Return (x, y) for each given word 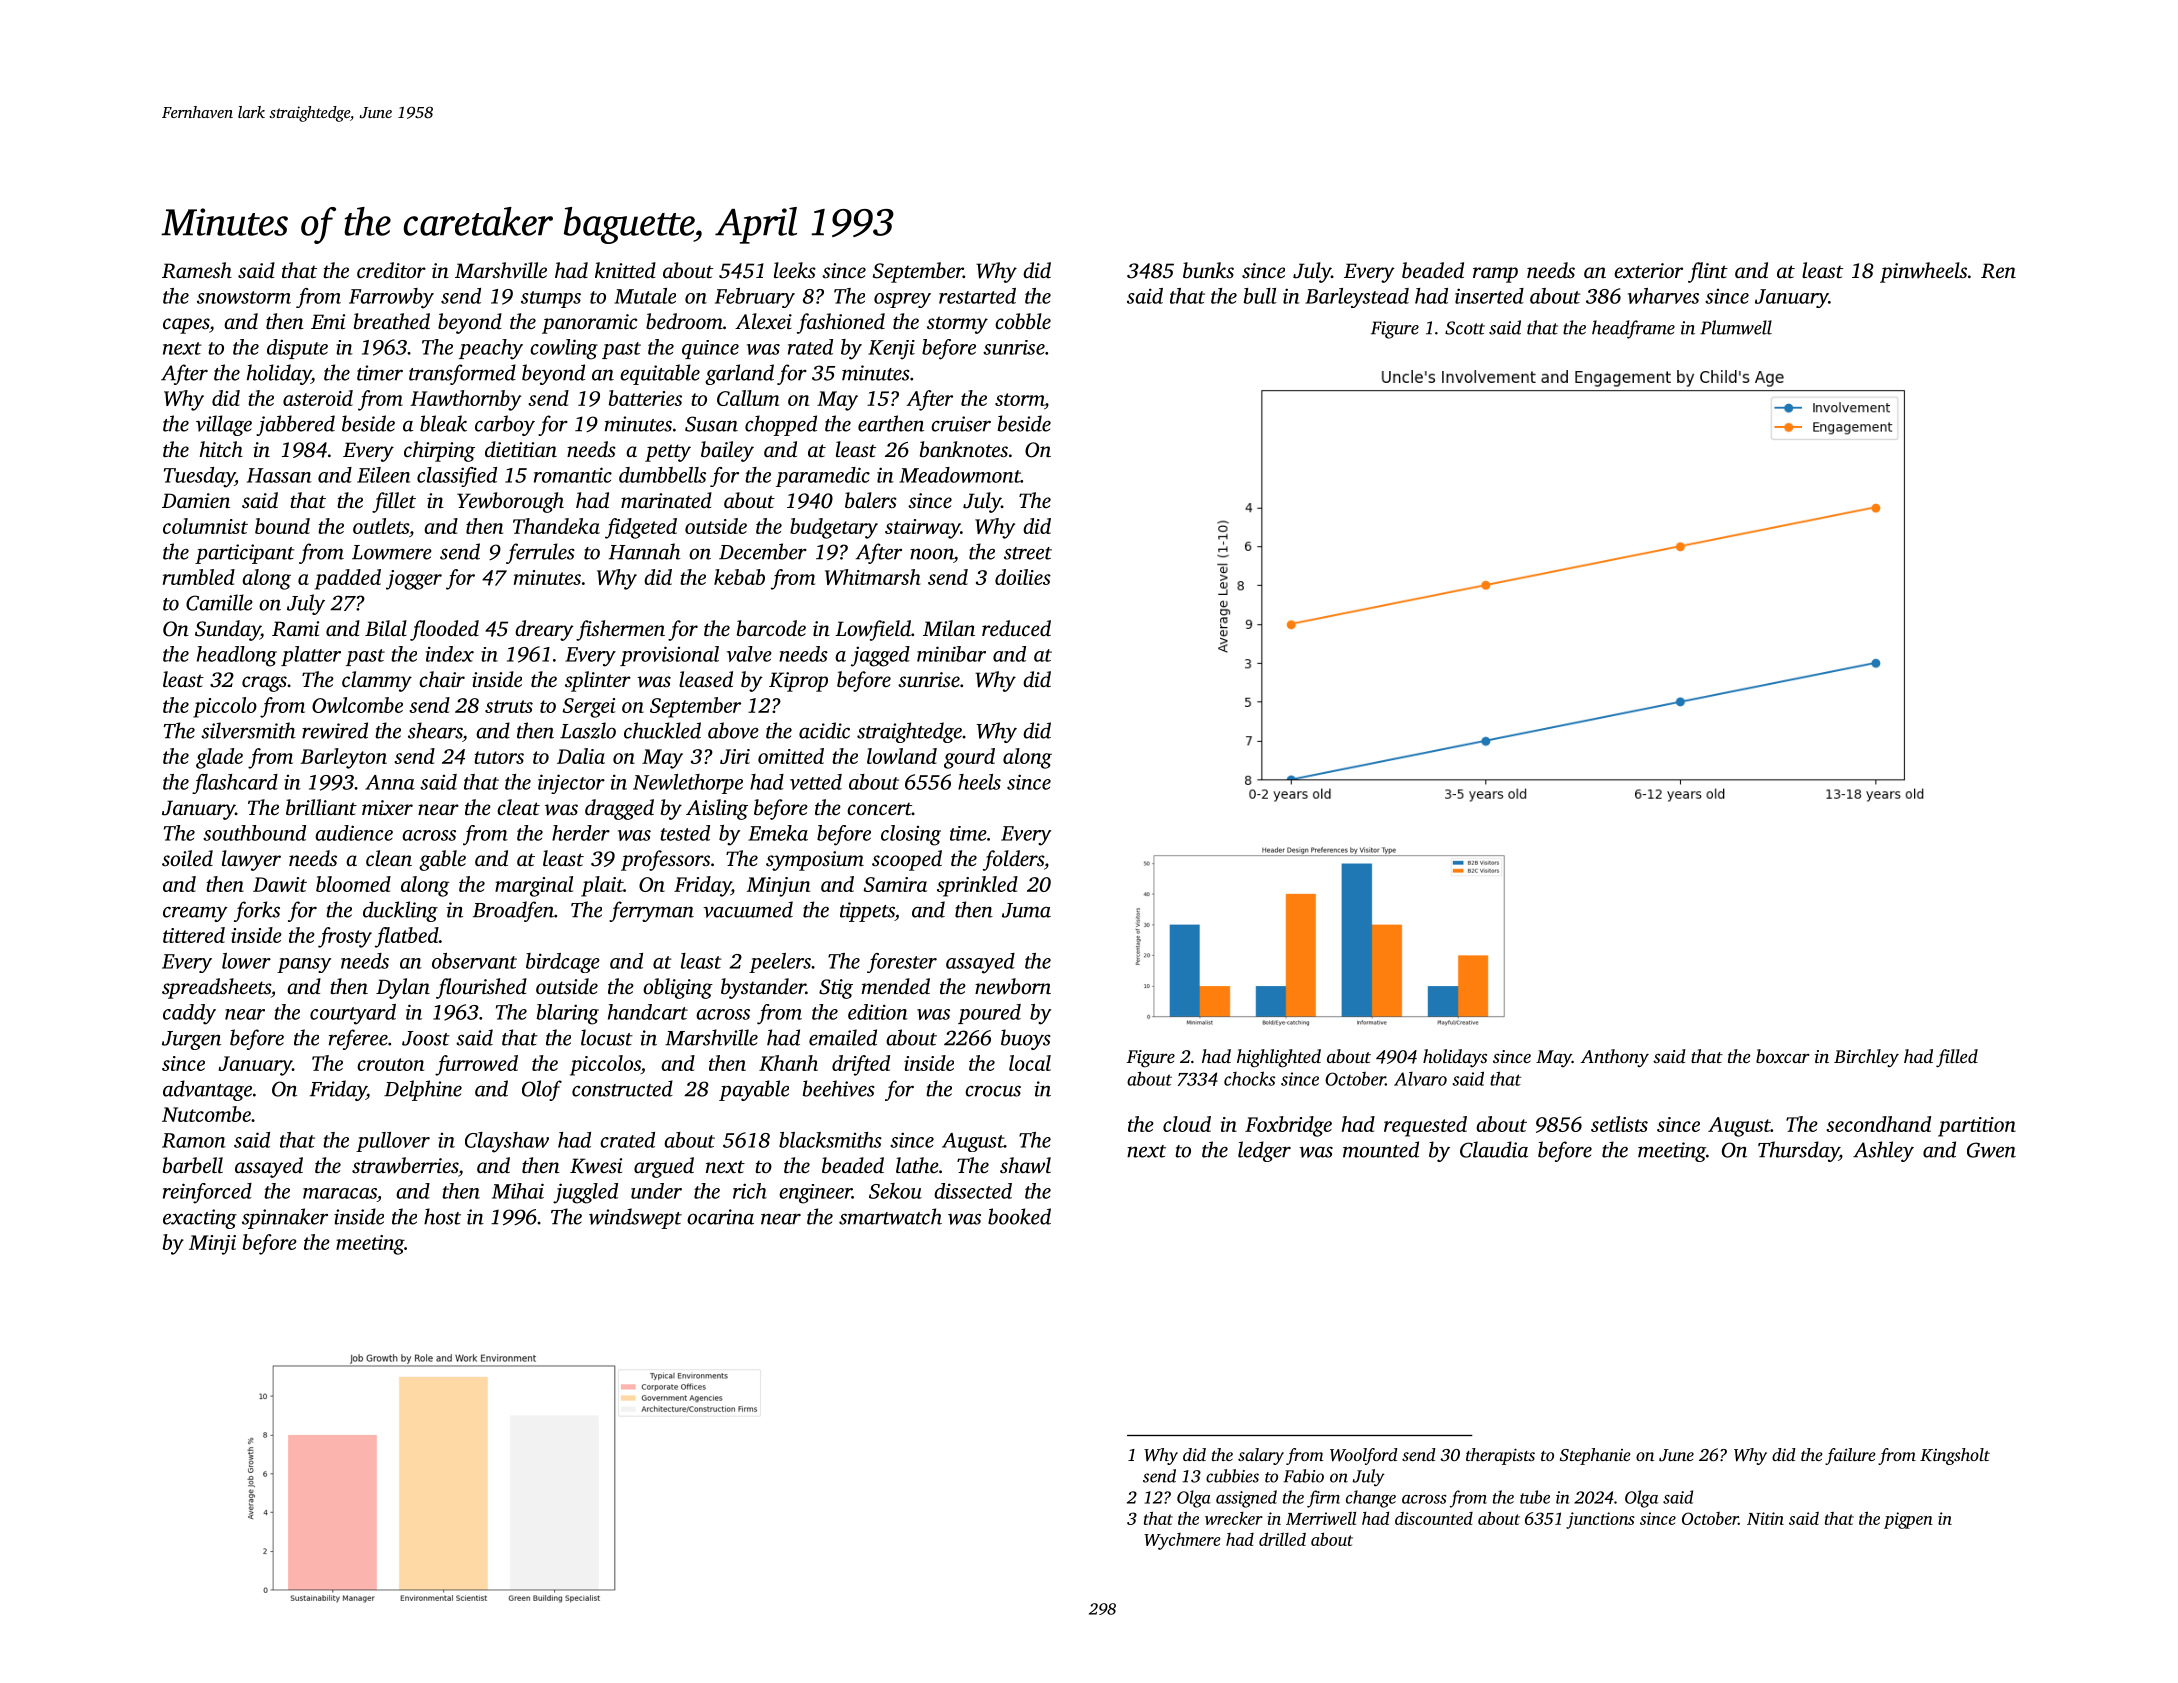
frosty (345, 937)
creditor (391, 270)
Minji (212, 1245)
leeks (795, 270)
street (1028, 553)
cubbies (1232, 1476)
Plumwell (1736, 327)
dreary (544, 630)
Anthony (1615, 1058)
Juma (1026, 910)
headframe (1633, 329)
